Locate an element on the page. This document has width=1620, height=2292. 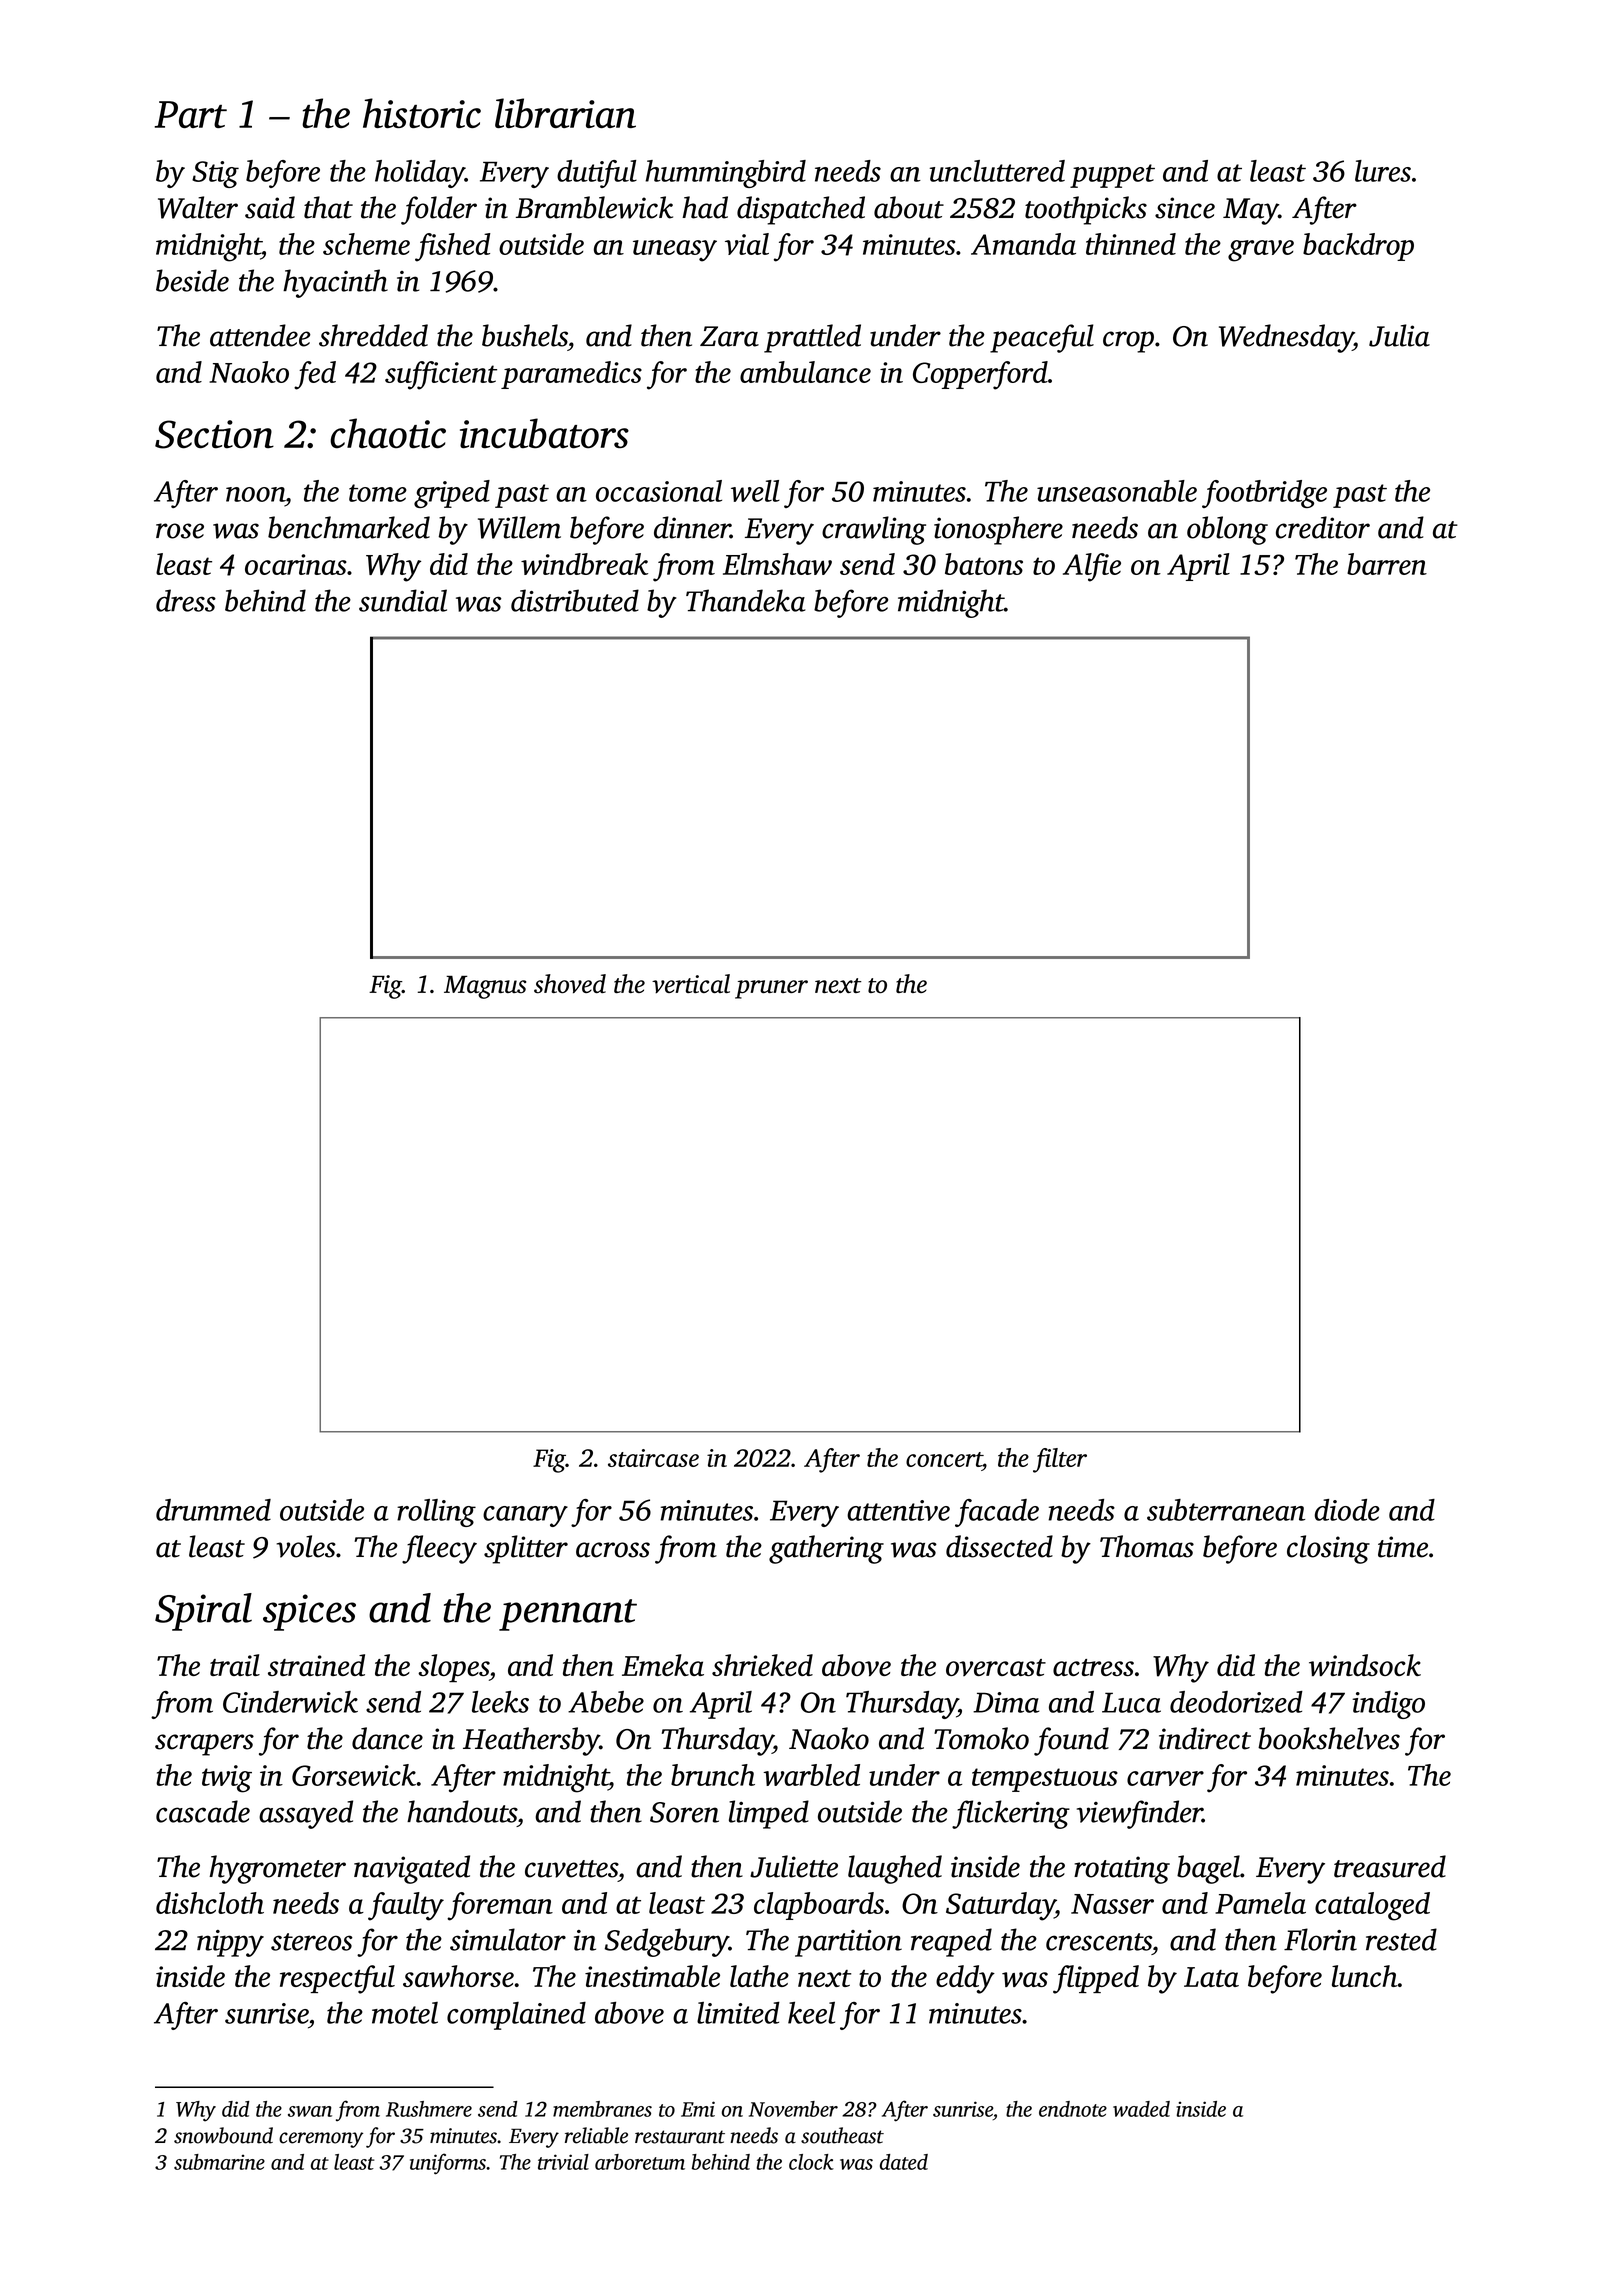
pruner is located at coordinates (771, 989).
